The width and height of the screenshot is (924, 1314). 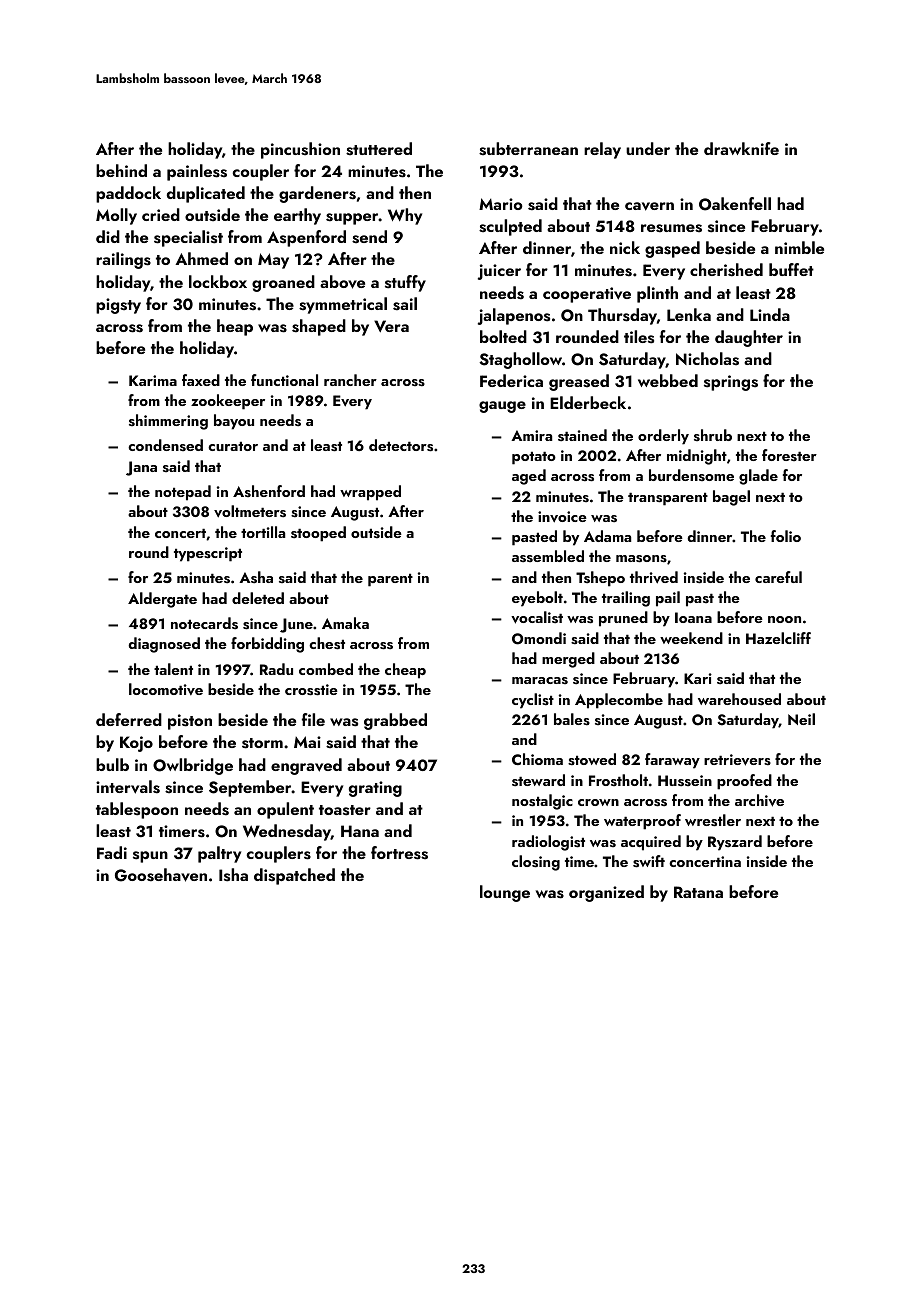 I want to click on vocalist, so click(x=537, y=617).
